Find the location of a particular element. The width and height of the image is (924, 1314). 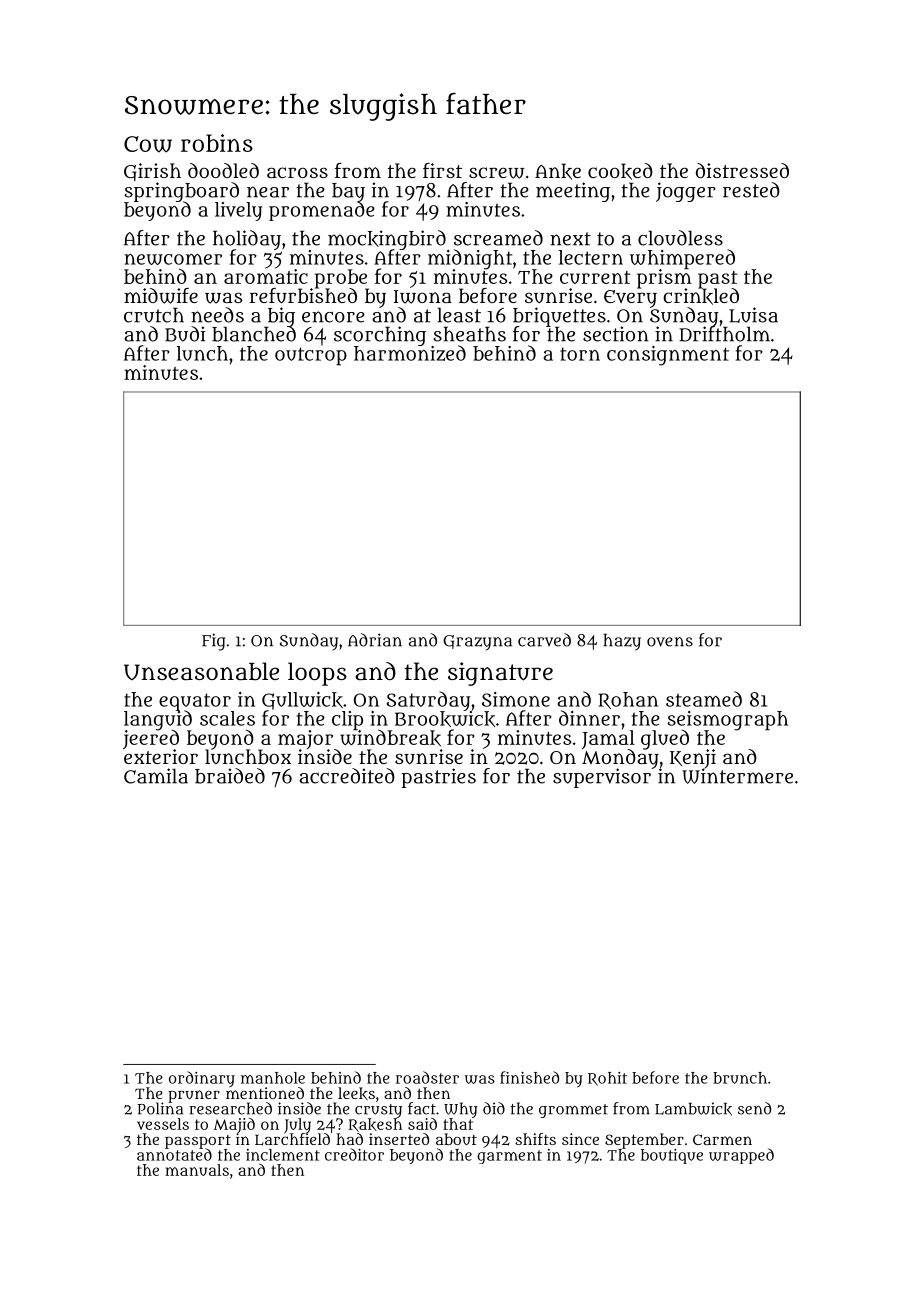

Luisa is located at coordinates (753, 315).
